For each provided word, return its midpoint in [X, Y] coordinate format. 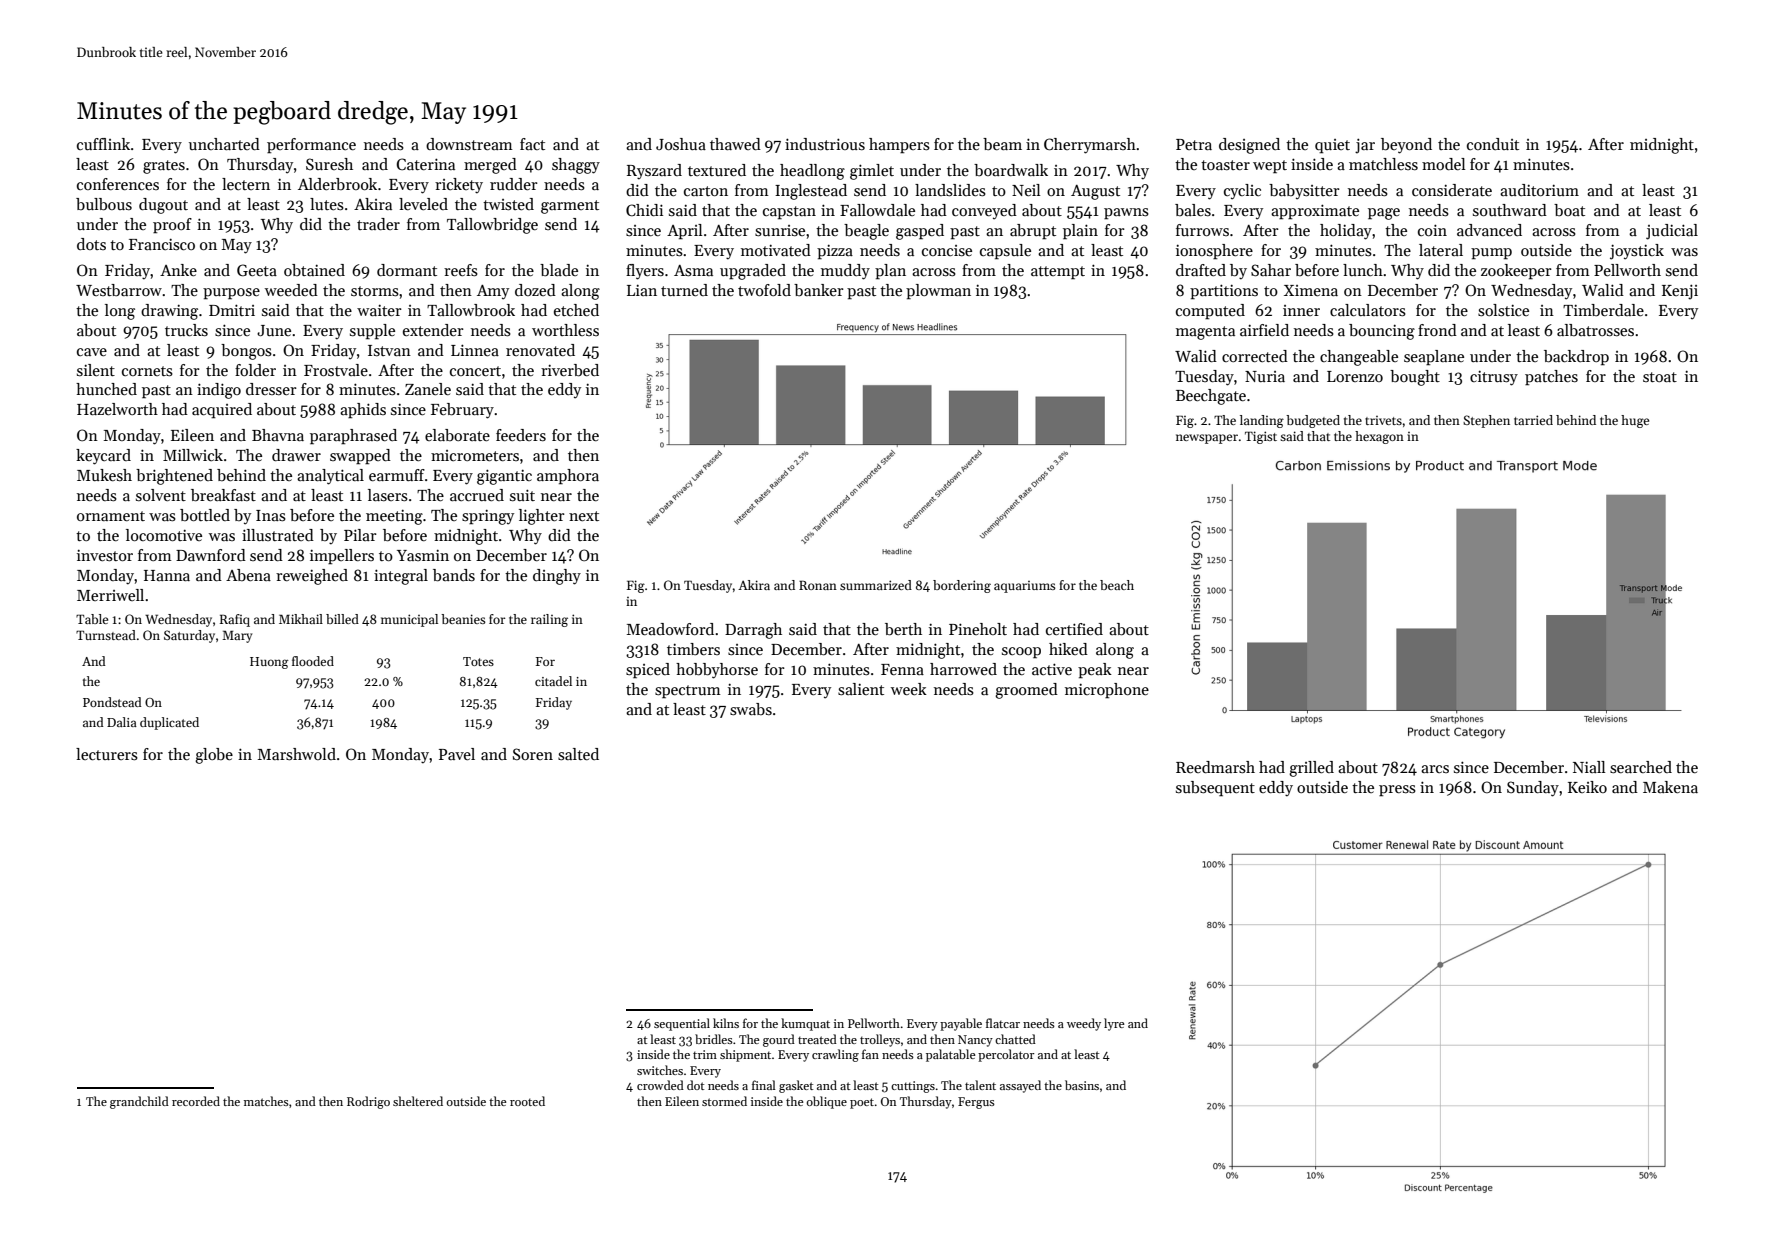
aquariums [1025, 587]
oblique [827, 1102]
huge [1635, 421]
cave [92, 352]
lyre [1114, 1024]
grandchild [139, 1102]
